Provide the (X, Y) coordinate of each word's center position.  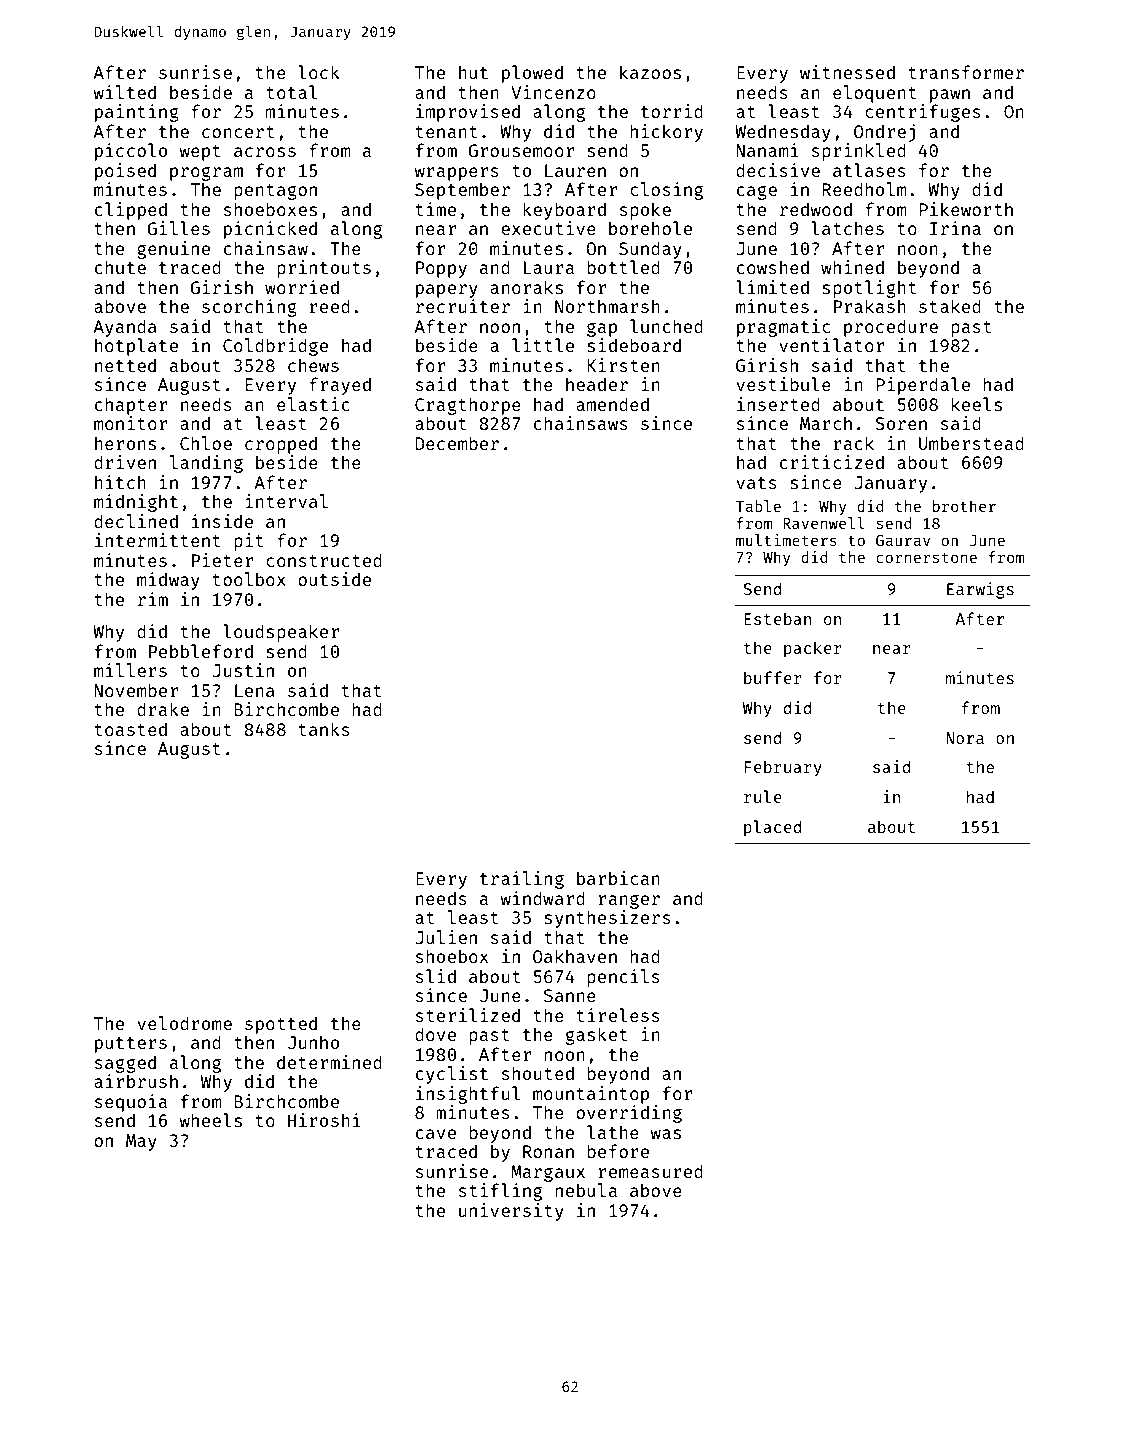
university (511, 1212)
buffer (773, 677)
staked (950, 306)
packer (813, 649)
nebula (586, 1190)
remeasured (650, 1171)
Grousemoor (521, 150)
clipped (131, 211)
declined (136, 521)
